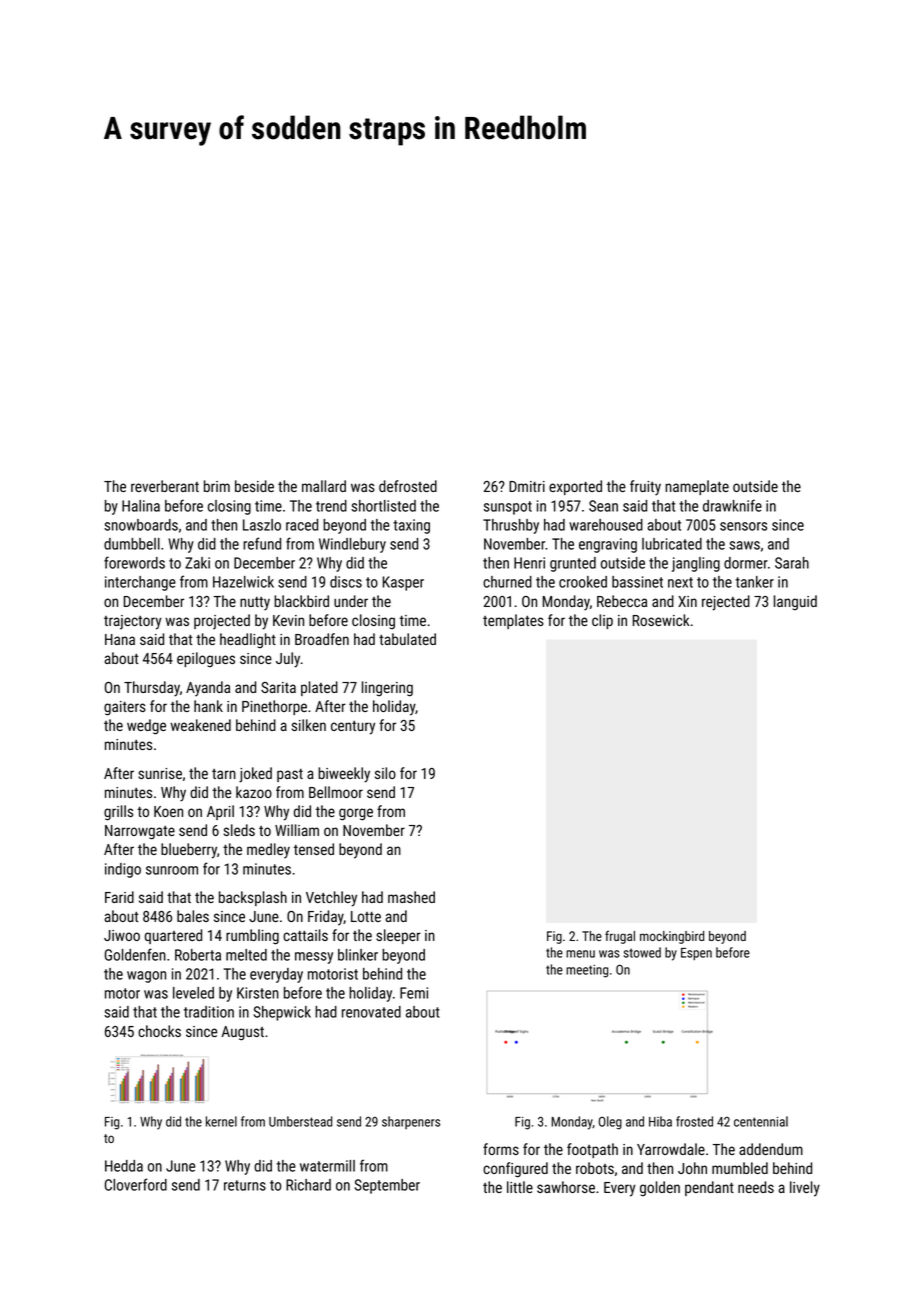 The height and width of the screenshot is (1308, 924). What do you see at coordinates (520, 1187) in the screenshot?
I see `little` at bounding box center [520, 1187].
